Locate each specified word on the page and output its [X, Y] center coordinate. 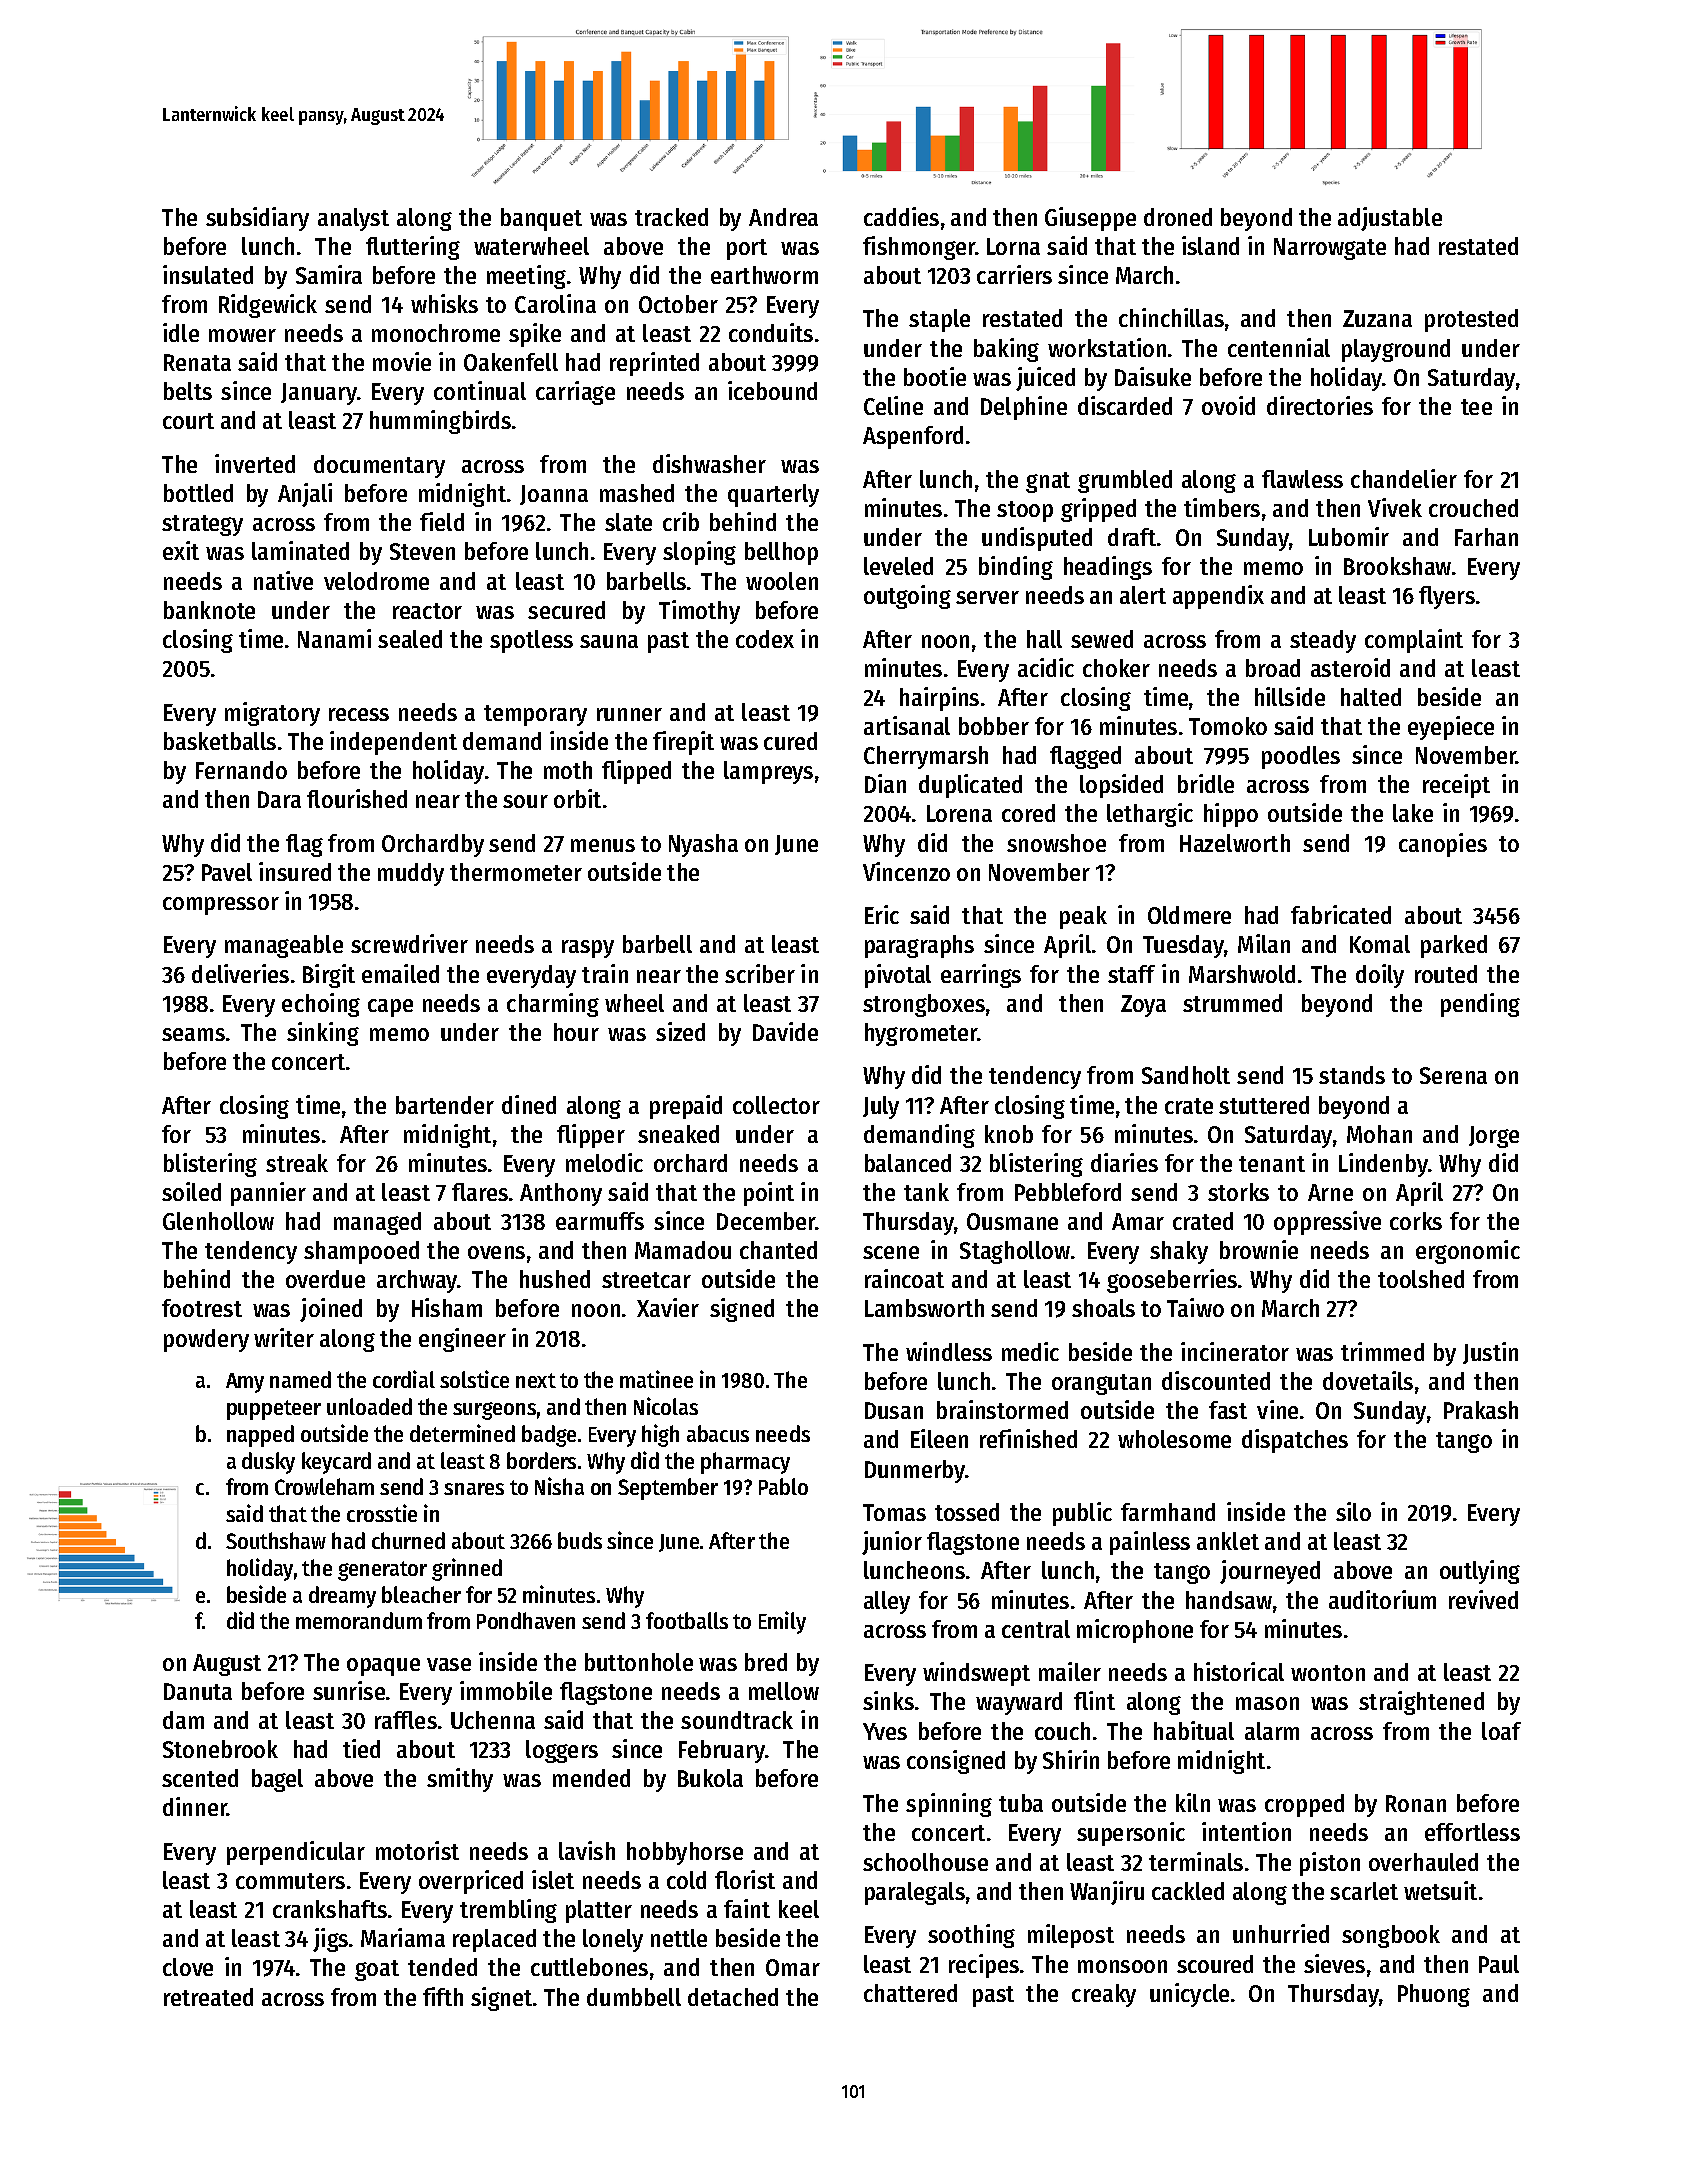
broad [1273, 668]
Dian [885, 783]
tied [361, 1748]
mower [242, 335]
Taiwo [1195, 1307]
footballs [687, 1620]
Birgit [329, 976]
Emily [782, 1622]
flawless [1302, 479]
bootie [935, 376]
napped [260, 1436]
